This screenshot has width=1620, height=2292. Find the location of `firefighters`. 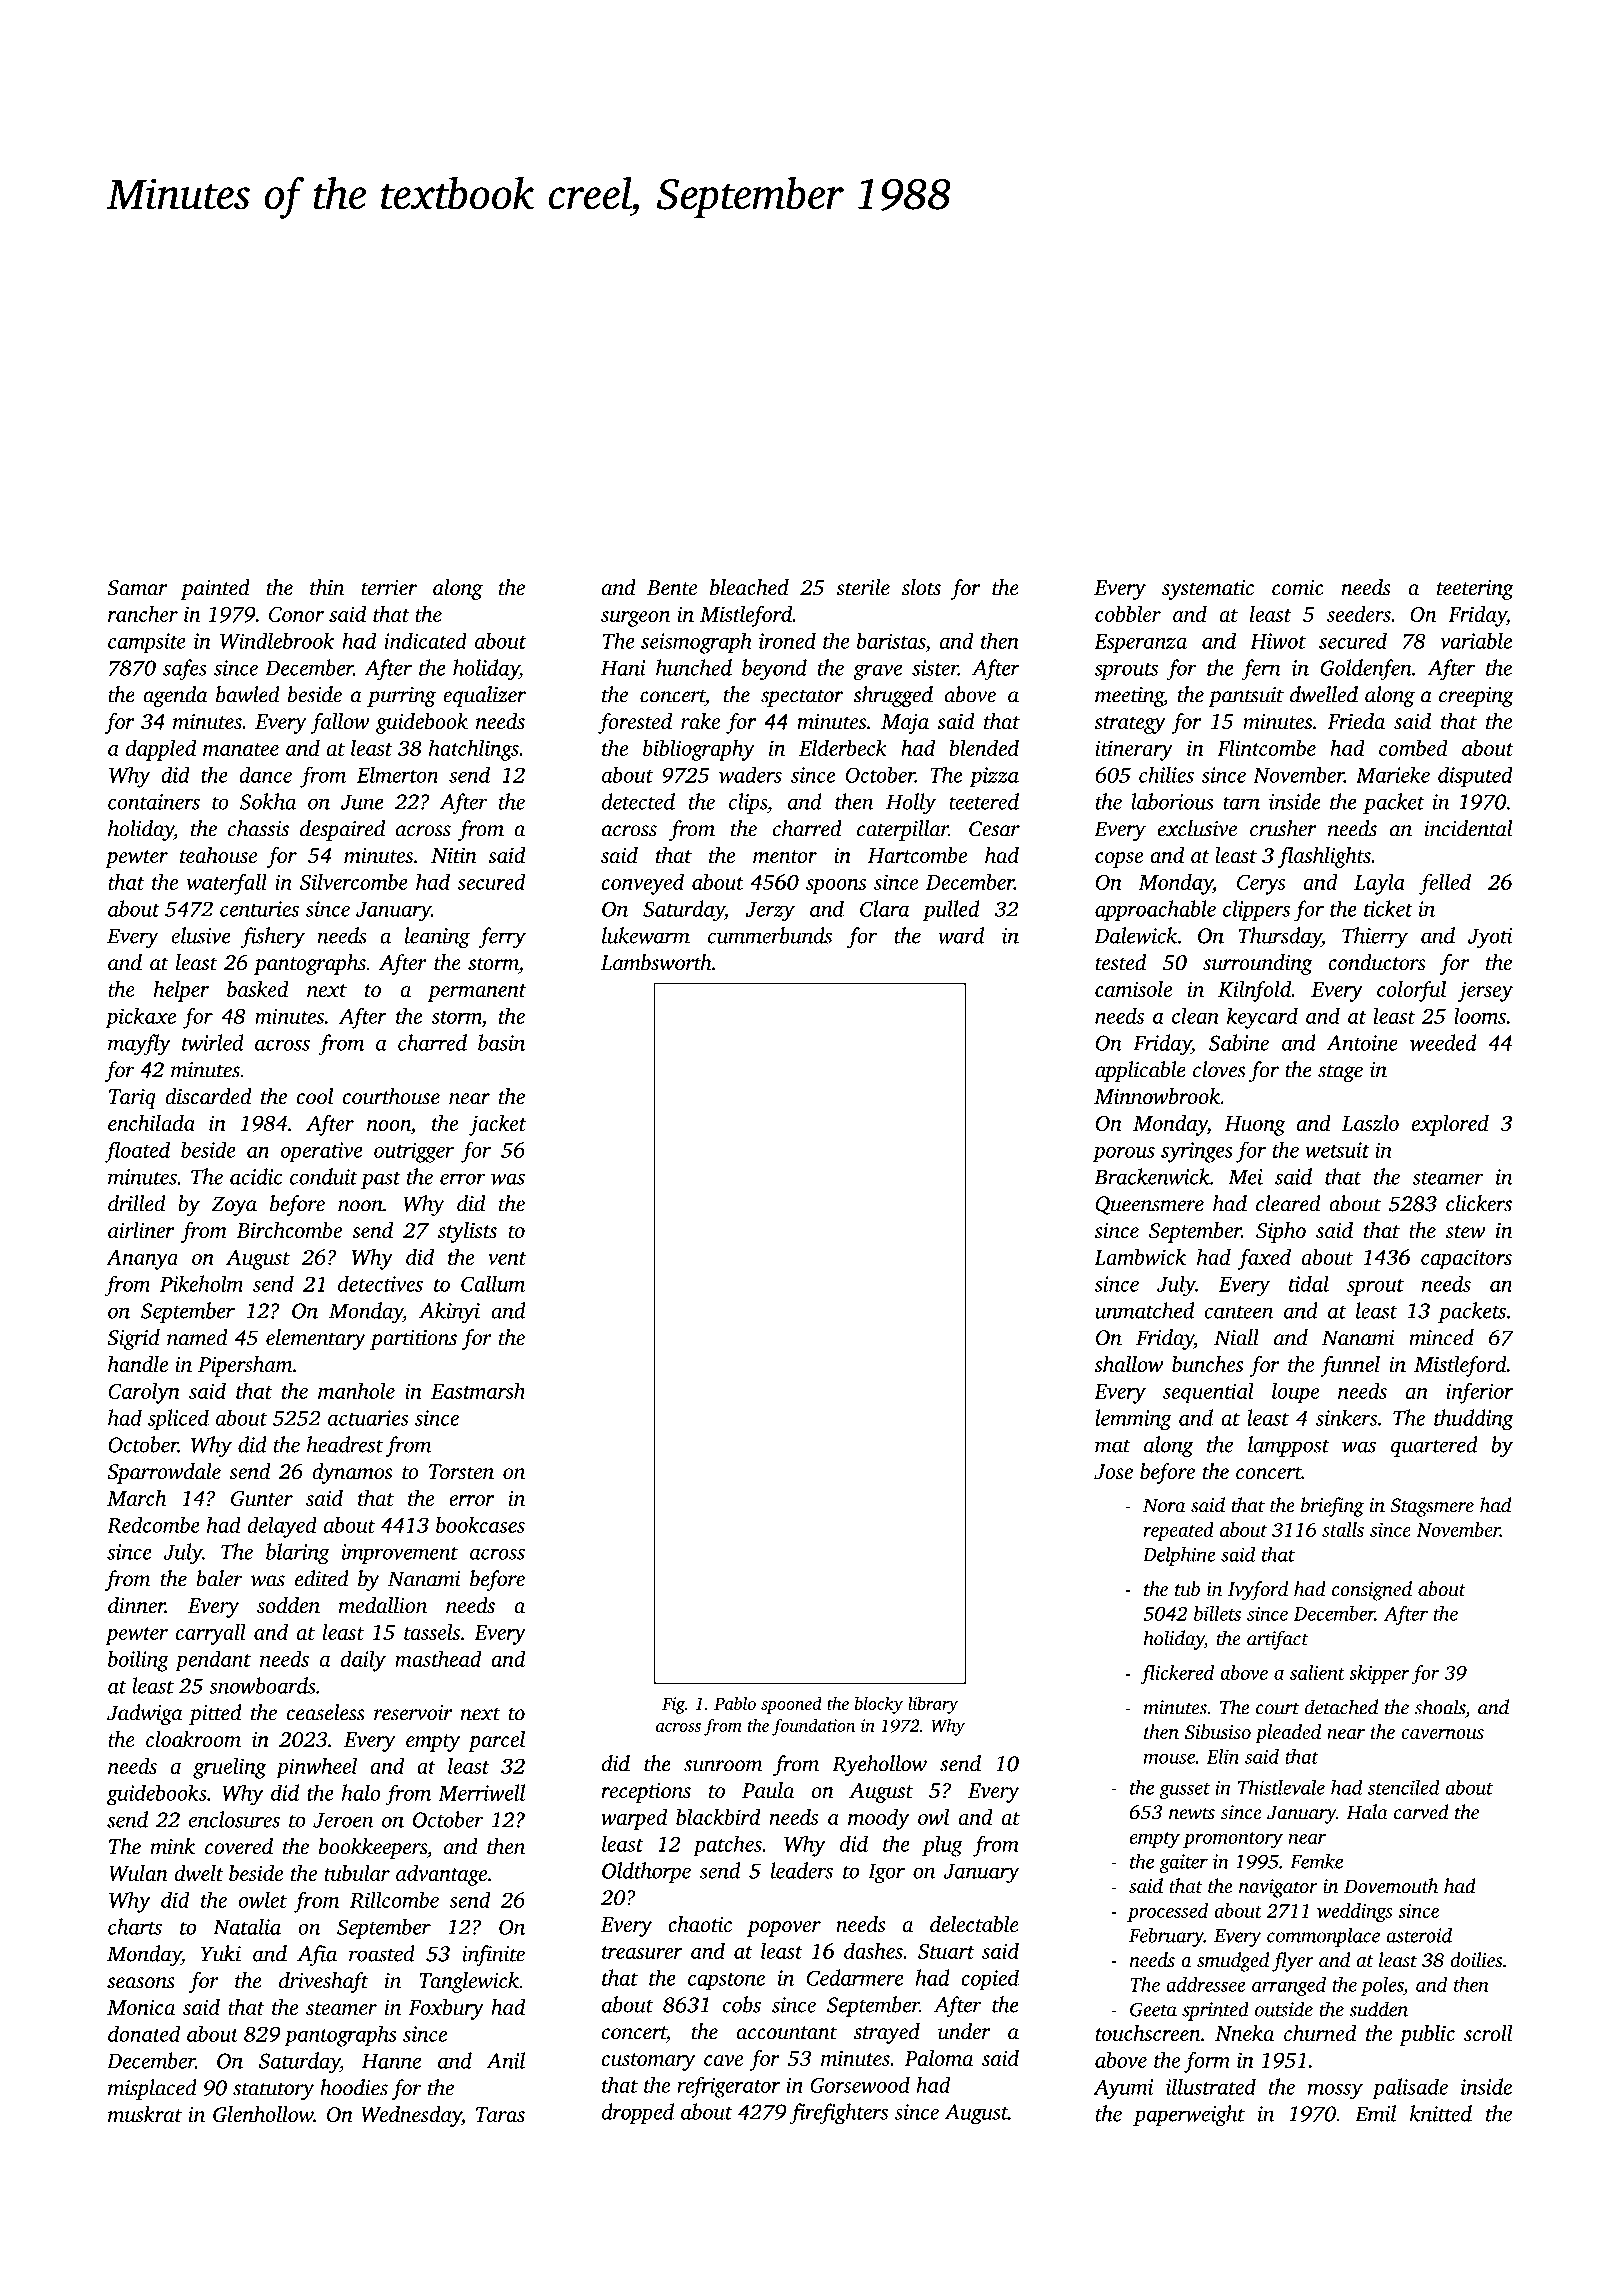

firefighters is located at coordinates (838, 2114).
